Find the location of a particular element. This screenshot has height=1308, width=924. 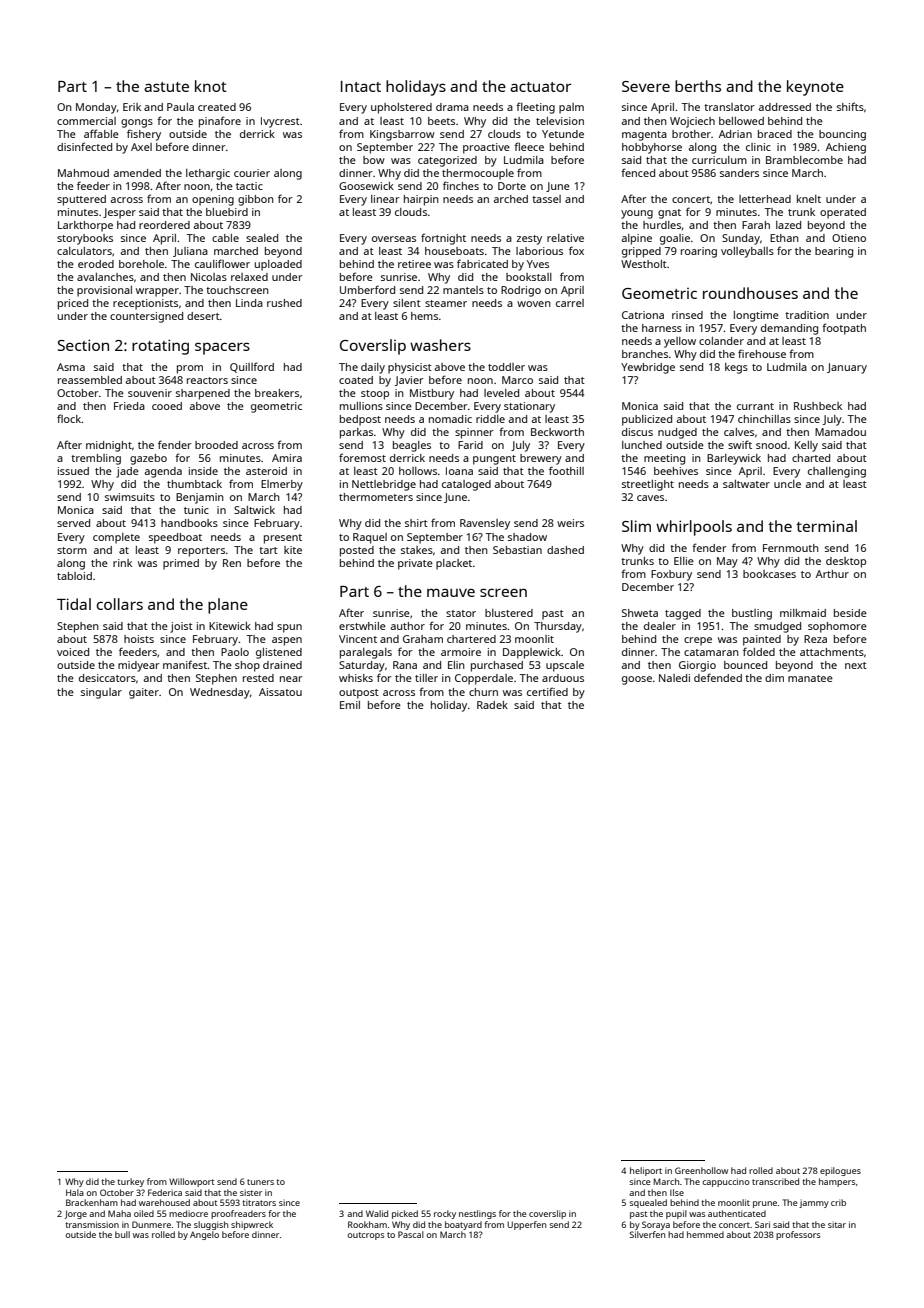

Radek is located at coordinates (492, 705).
